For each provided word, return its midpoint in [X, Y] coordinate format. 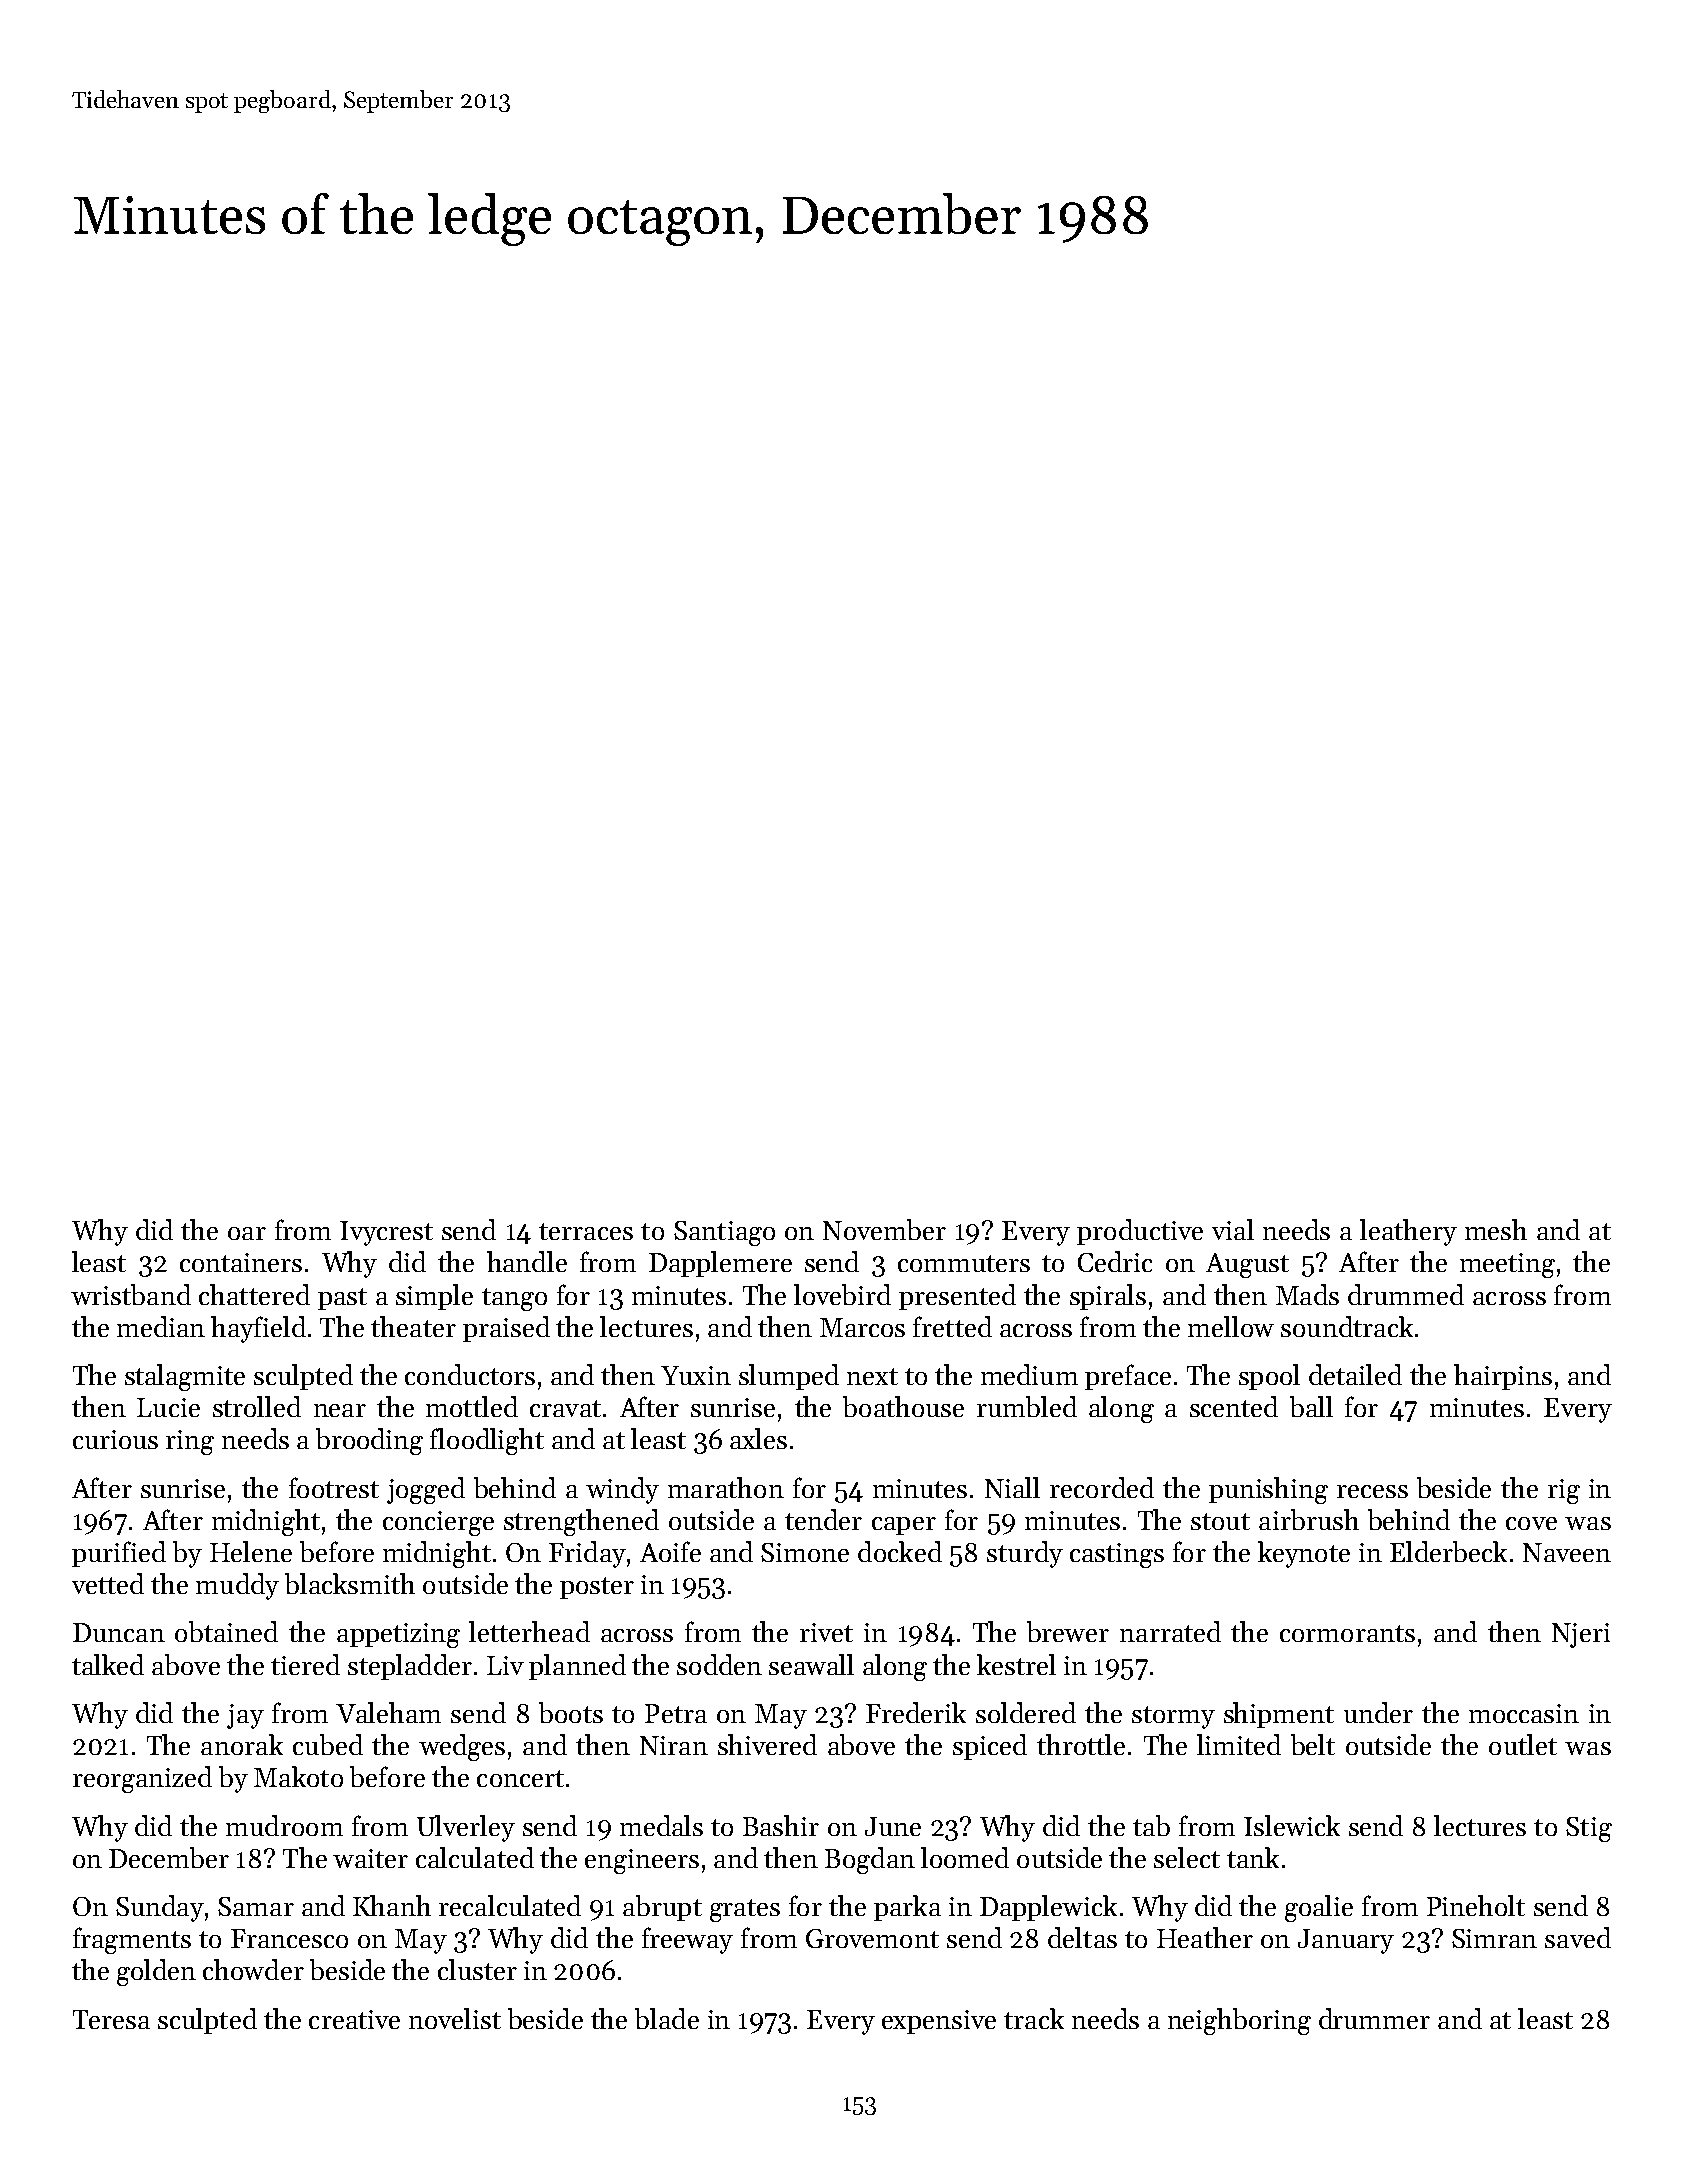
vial [1233, 1229]
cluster [477, 1969]
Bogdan [870, 1860]
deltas [1082, 1937]
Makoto [298, 1776]
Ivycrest [386, 1233]
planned [577, 1667]
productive [1140, 1232]
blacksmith [350, 1583]
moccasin [1524, 1713]
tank [1253, 1857]
